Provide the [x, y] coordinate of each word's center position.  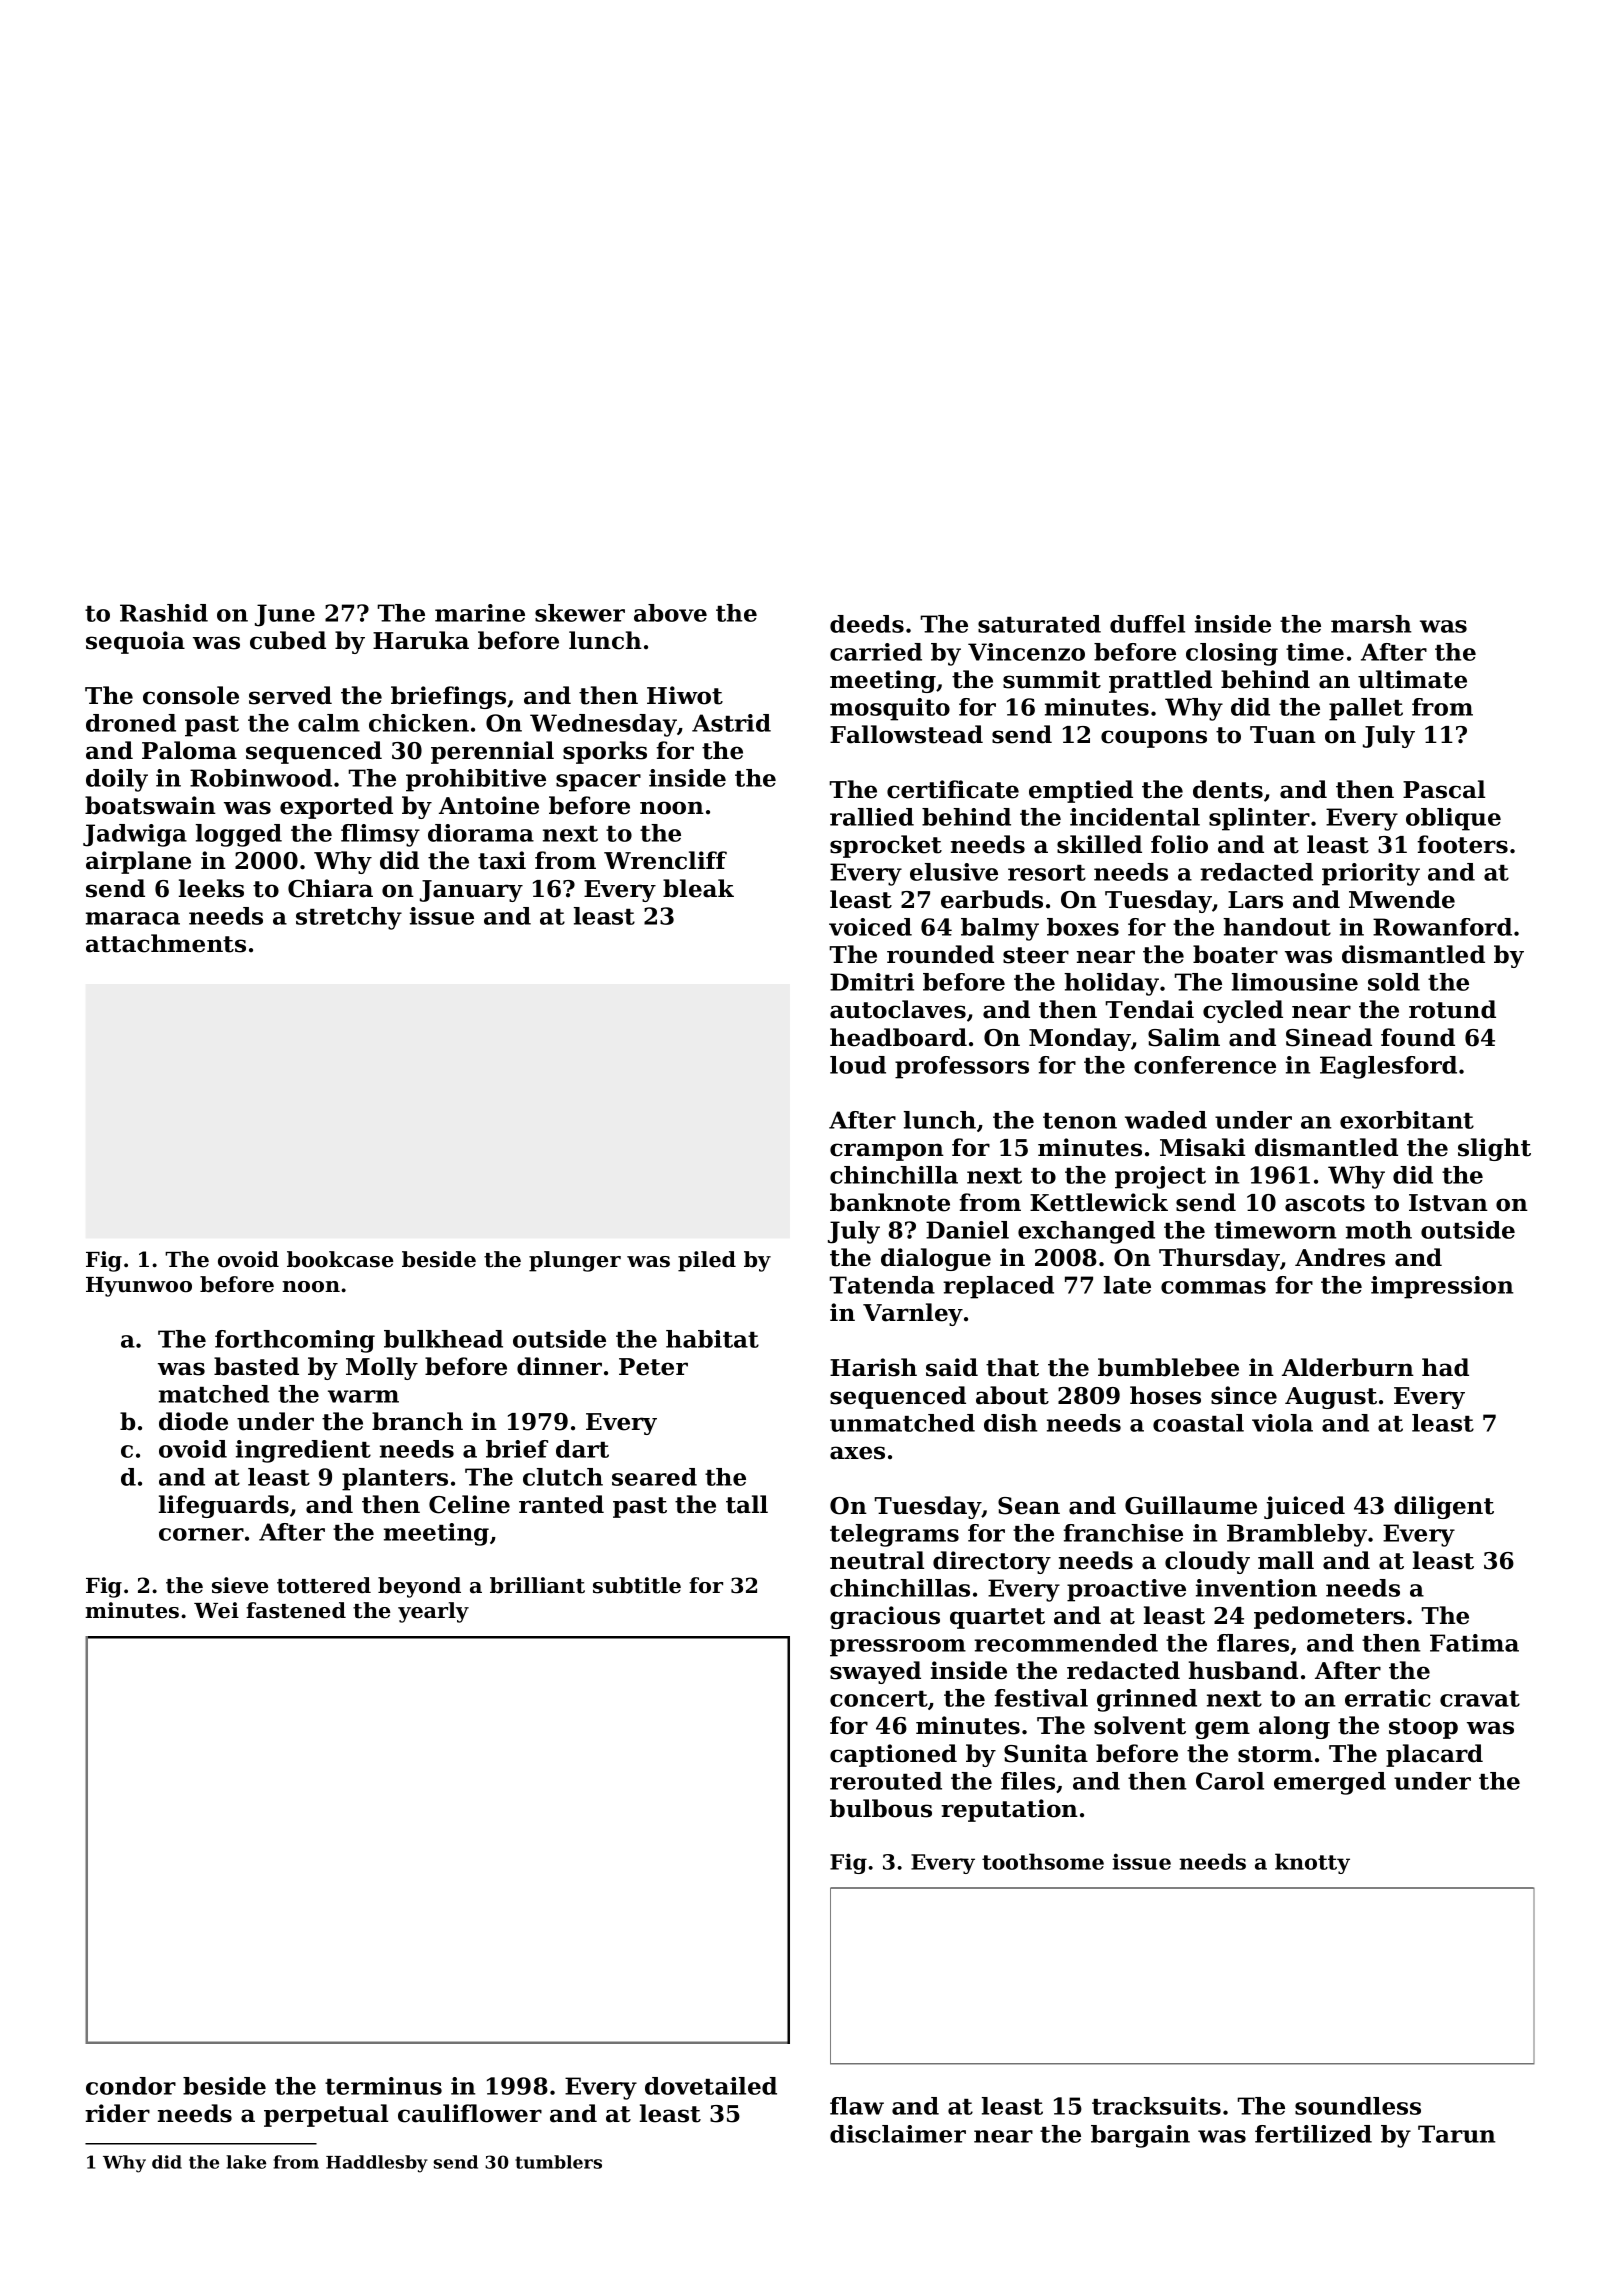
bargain [1140, 2136]
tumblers [558, 2162]
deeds [867, 624]
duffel [1147, 624]
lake [246, 2162]
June [285, 615]
